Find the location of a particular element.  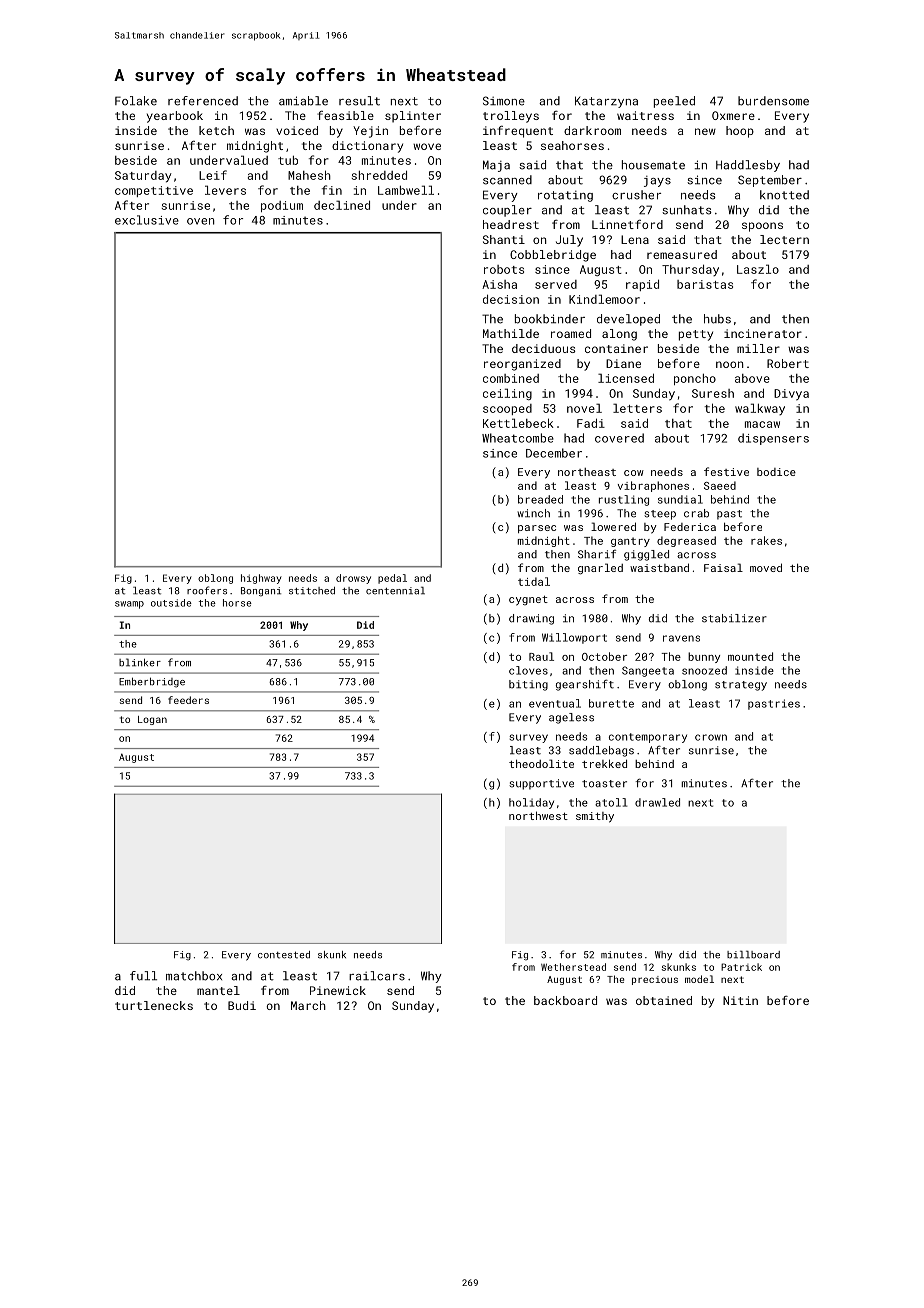

backboard is located at coordinates (565, 1000).
